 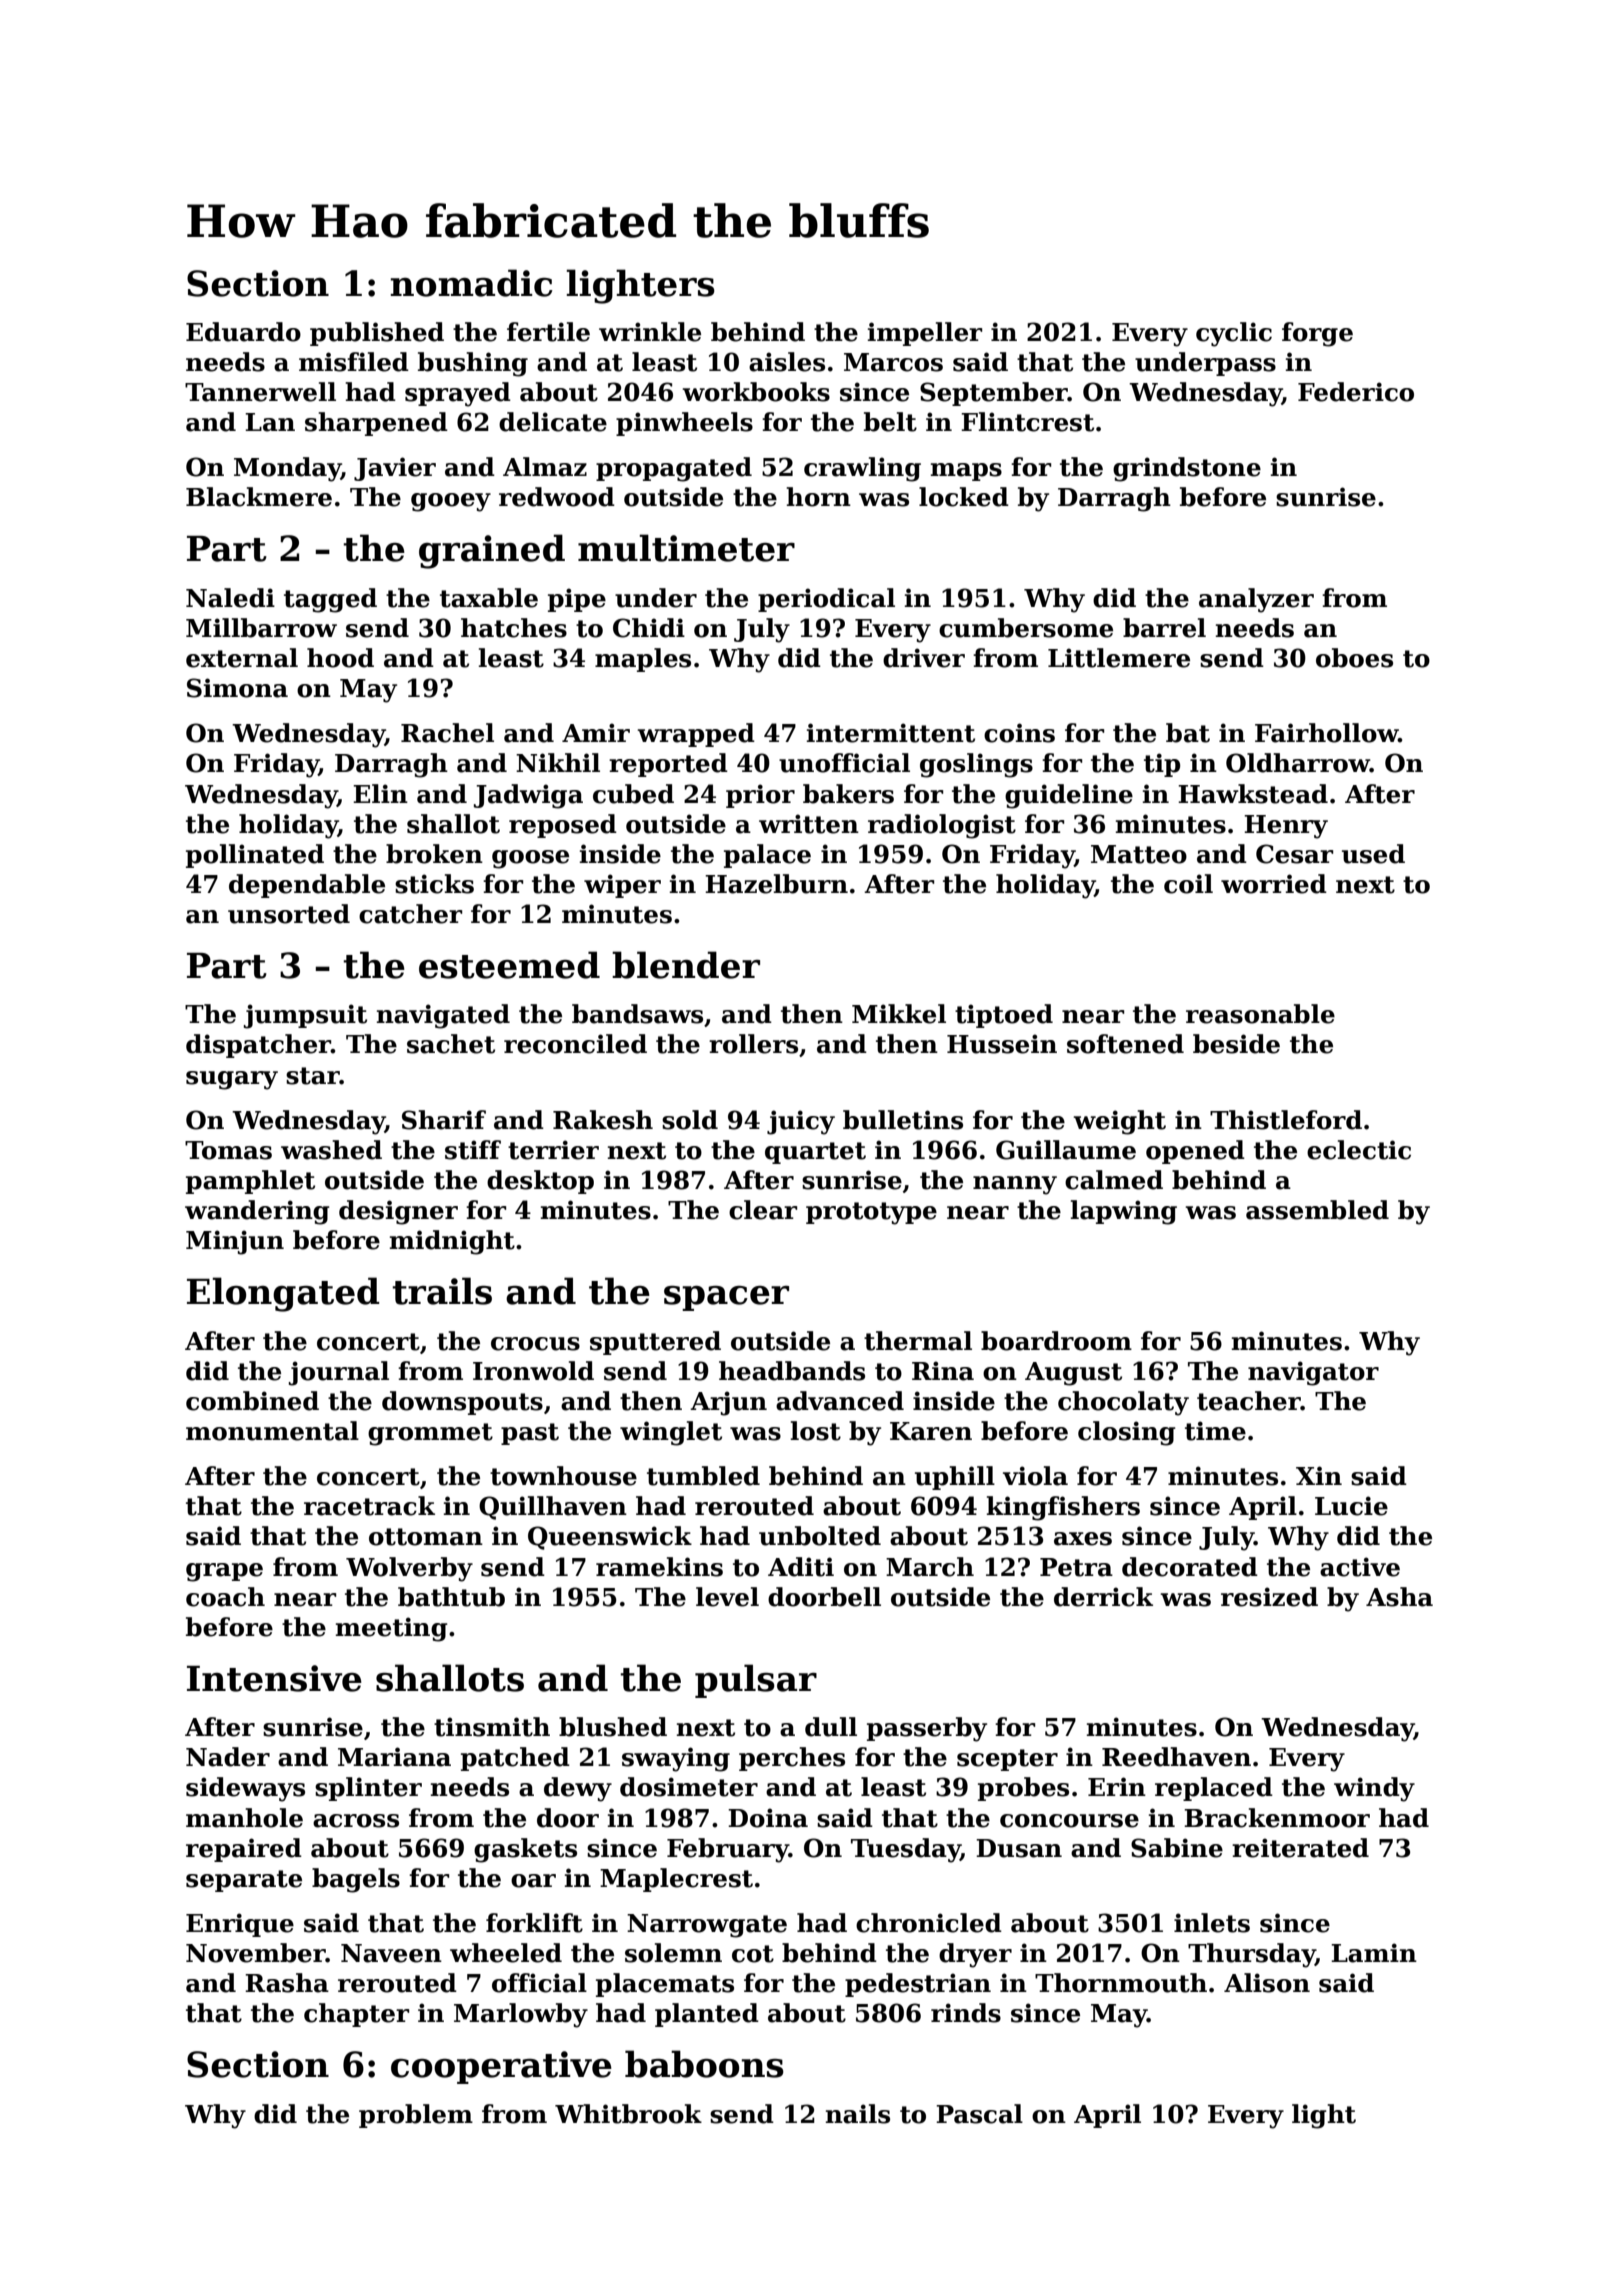 What do you see at coordinates (447, 733) in the screenshot?
I see `Rachel` at bounding box center [447, 733].
